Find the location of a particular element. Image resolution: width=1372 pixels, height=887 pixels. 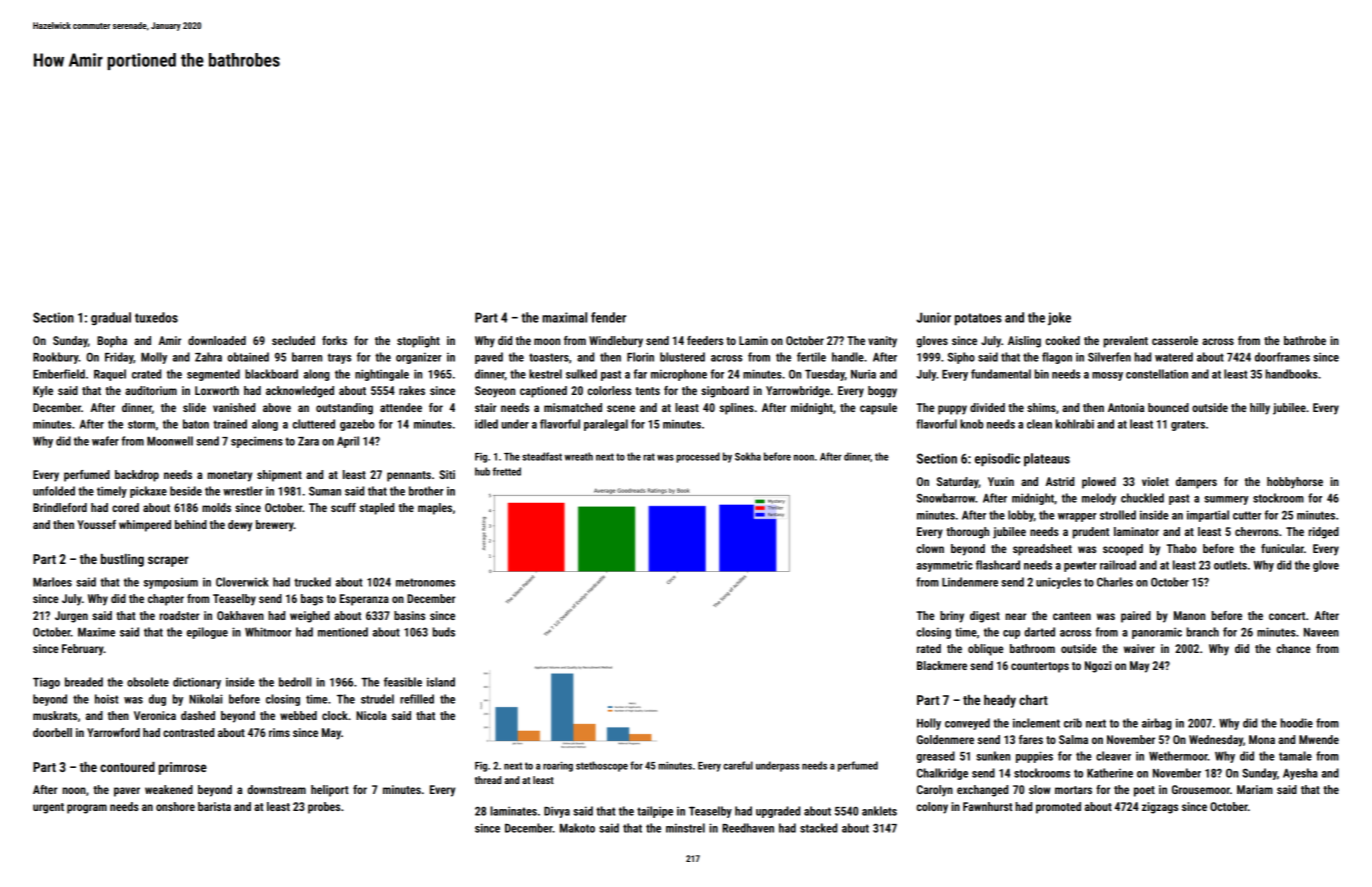

onshore is located at coordinates (175, 806).
